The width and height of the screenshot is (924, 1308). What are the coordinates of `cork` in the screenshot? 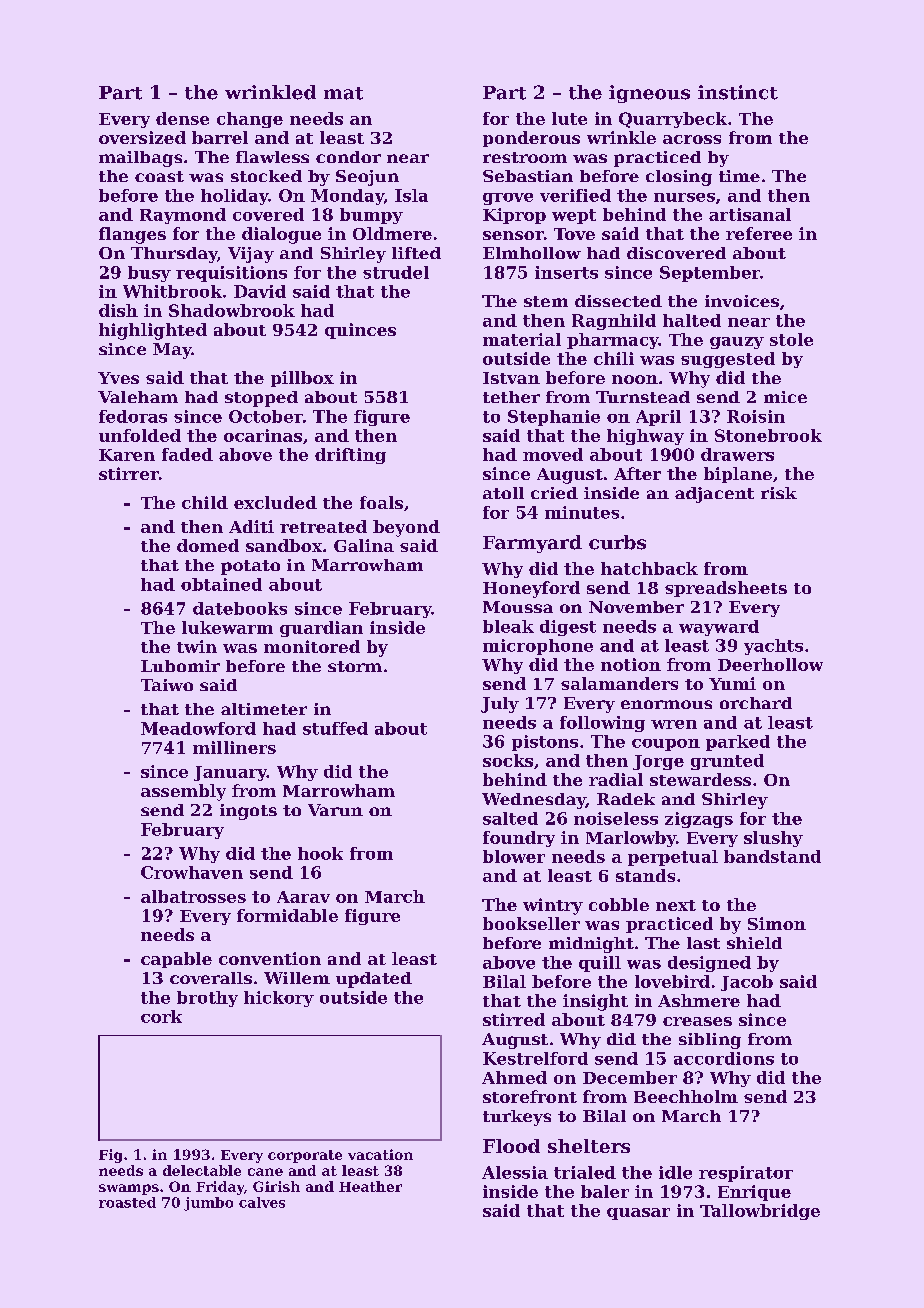 It's located at (161, 1016).
